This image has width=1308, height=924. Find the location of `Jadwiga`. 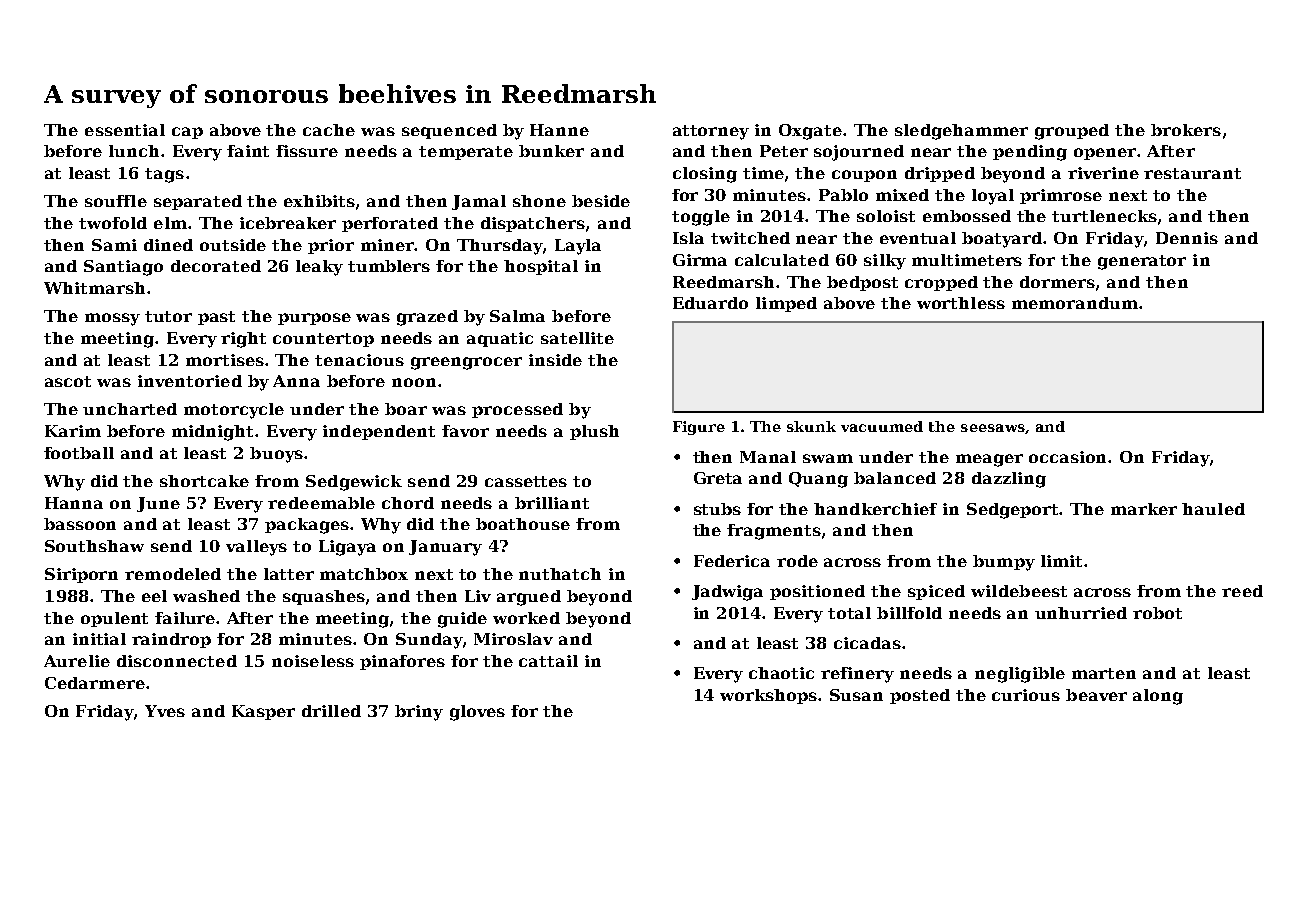

Jadwiga is located at coordinates (727, 593).
